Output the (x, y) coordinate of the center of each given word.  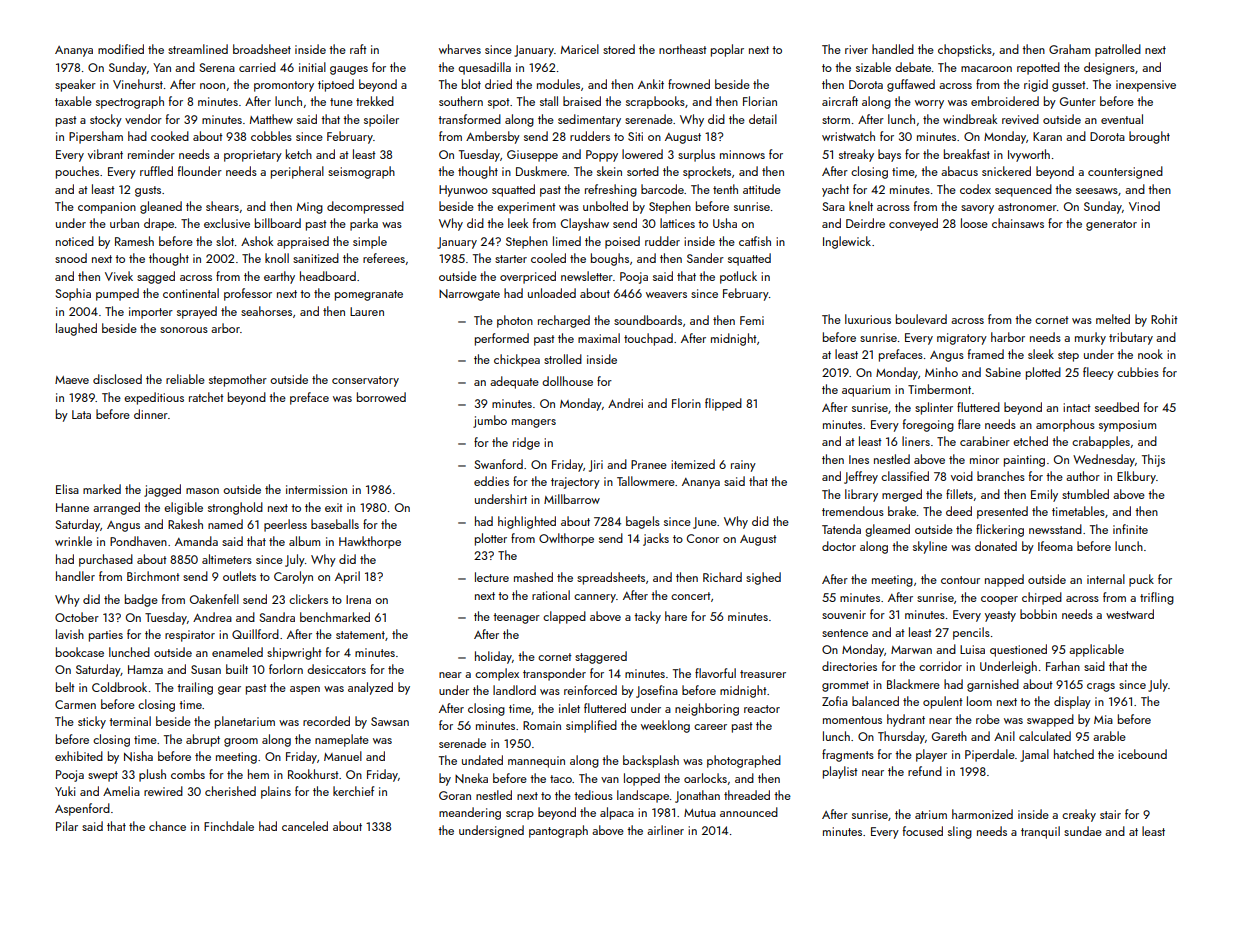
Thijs (1153, 460)
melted (1113, 319)
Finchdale (229, 826)
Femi (752, 320)
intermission (316, 489)
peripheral (297, 172)
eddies (491, 481)
